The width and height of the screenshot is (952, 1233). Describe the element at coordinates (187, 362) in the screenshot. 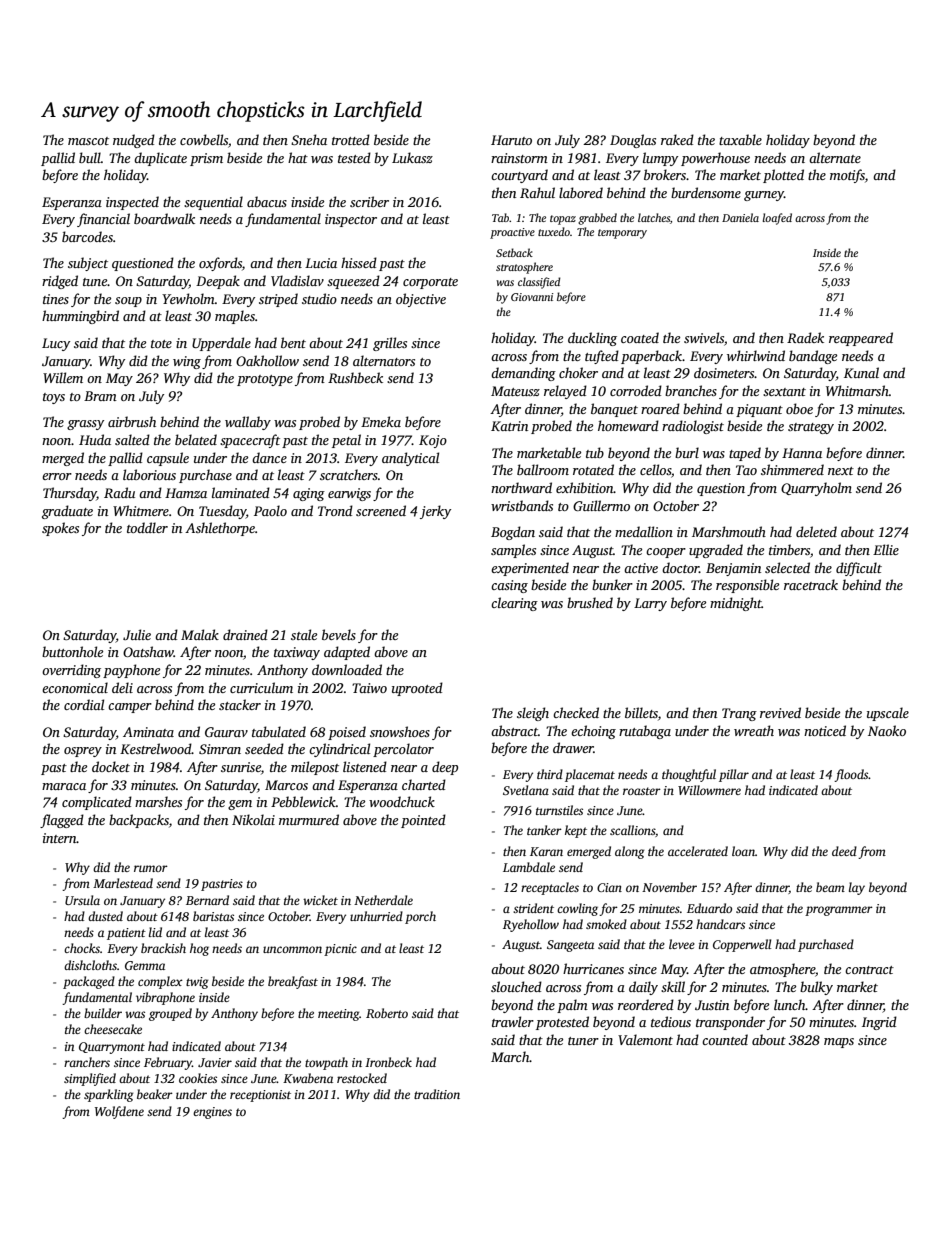

I see `wing` at that location.
